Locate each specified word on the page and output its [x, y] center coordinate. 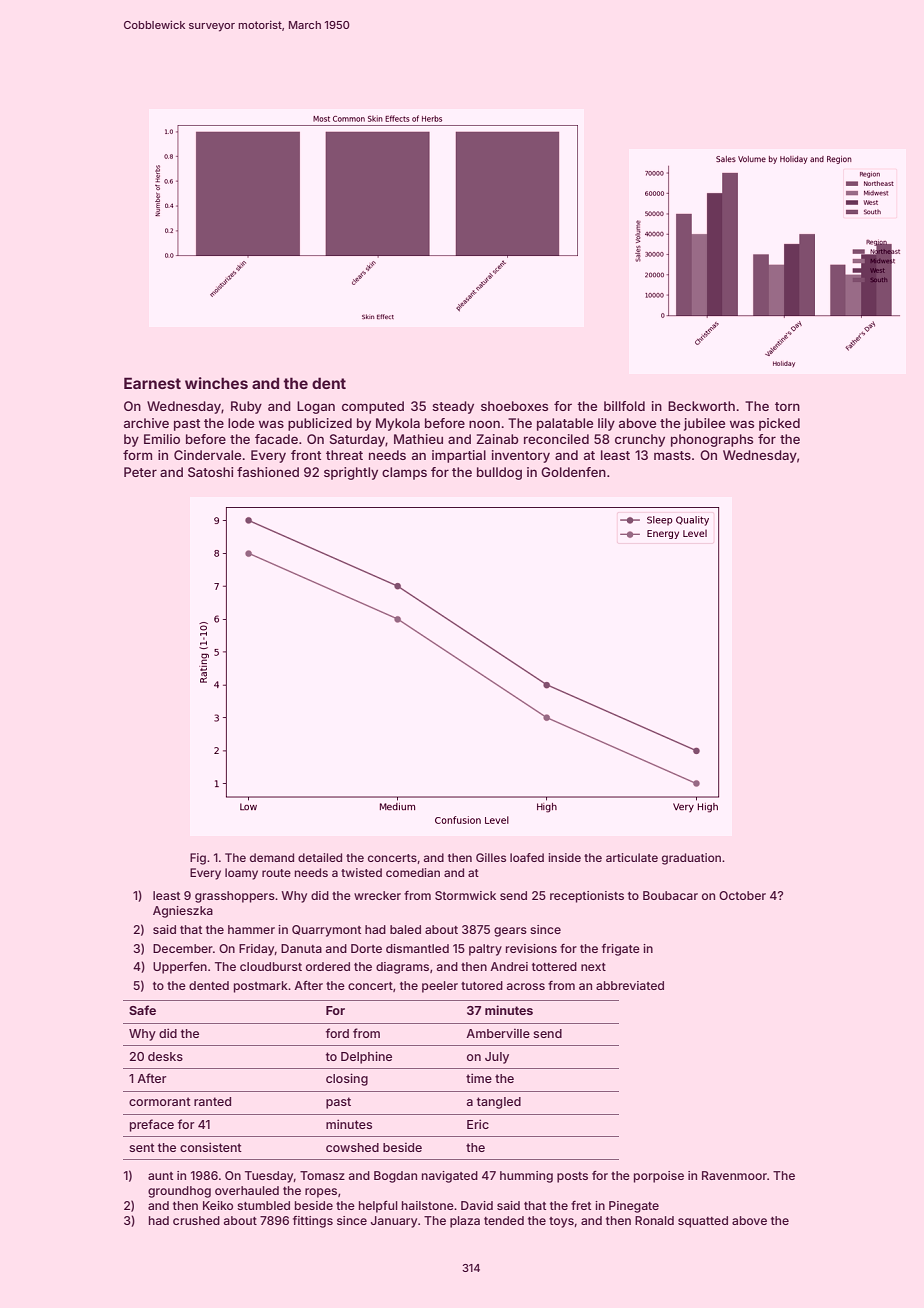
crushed [196, 1220]
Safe [142, 1010]
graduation [691, 859]
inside [565, 857]
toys [561, 1222]
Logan [316, 407]
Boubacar [670, 895]
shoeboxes [514, 406]
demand [272, 857]
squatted [703, 1222]
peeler [440, 987]
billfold [624, 406]
